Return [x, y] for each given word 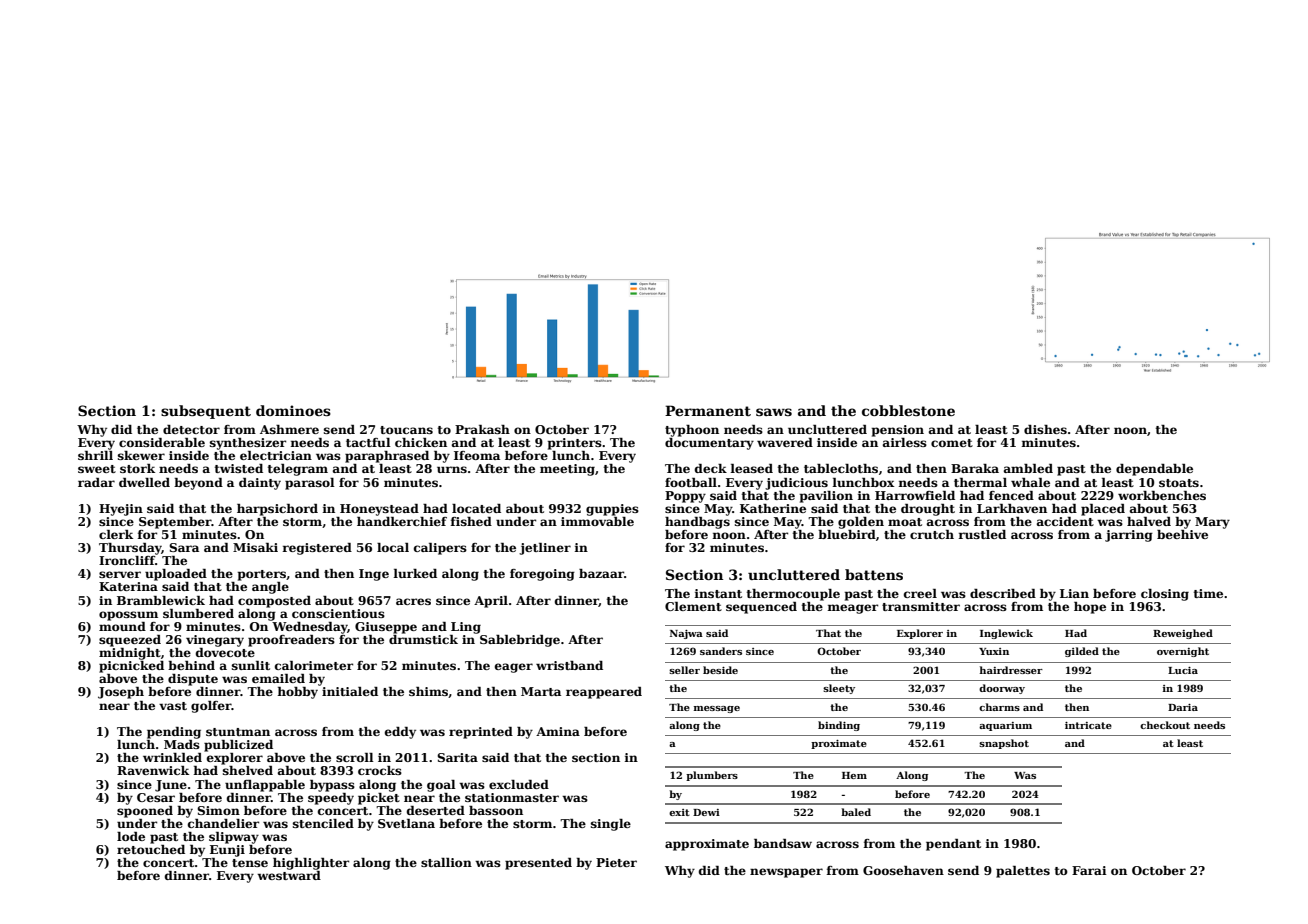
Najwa [686, 634]
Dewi [706, 812]
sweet [97, 469]
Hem [854, 775]
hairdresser [1011, 670]
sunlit [251, 665]
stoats [1179, 483]
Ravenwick [153, 770]
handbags [697, 523]
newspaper [786, 873]
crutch [932, 534]
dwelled [144, 482]
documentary [709, 444]
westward [289, 875]
